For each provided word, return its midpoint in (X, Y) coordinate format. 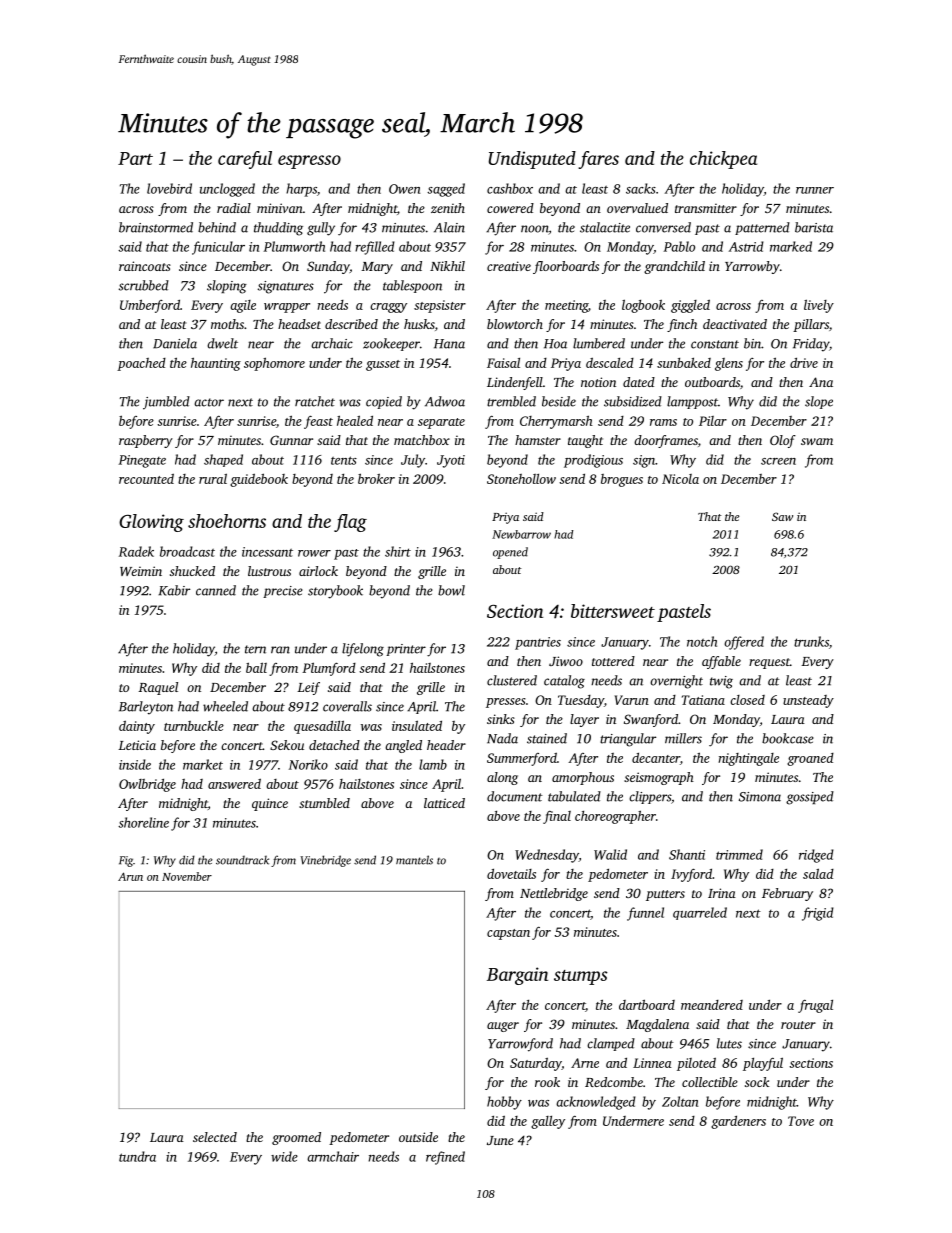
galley (548, 1122)
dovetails (511, 873)
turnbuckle (194, 726)
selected (215, 1137)
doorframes (666, 441)
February (787, 894)
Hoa (555, 344)
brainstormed (156, 227)
